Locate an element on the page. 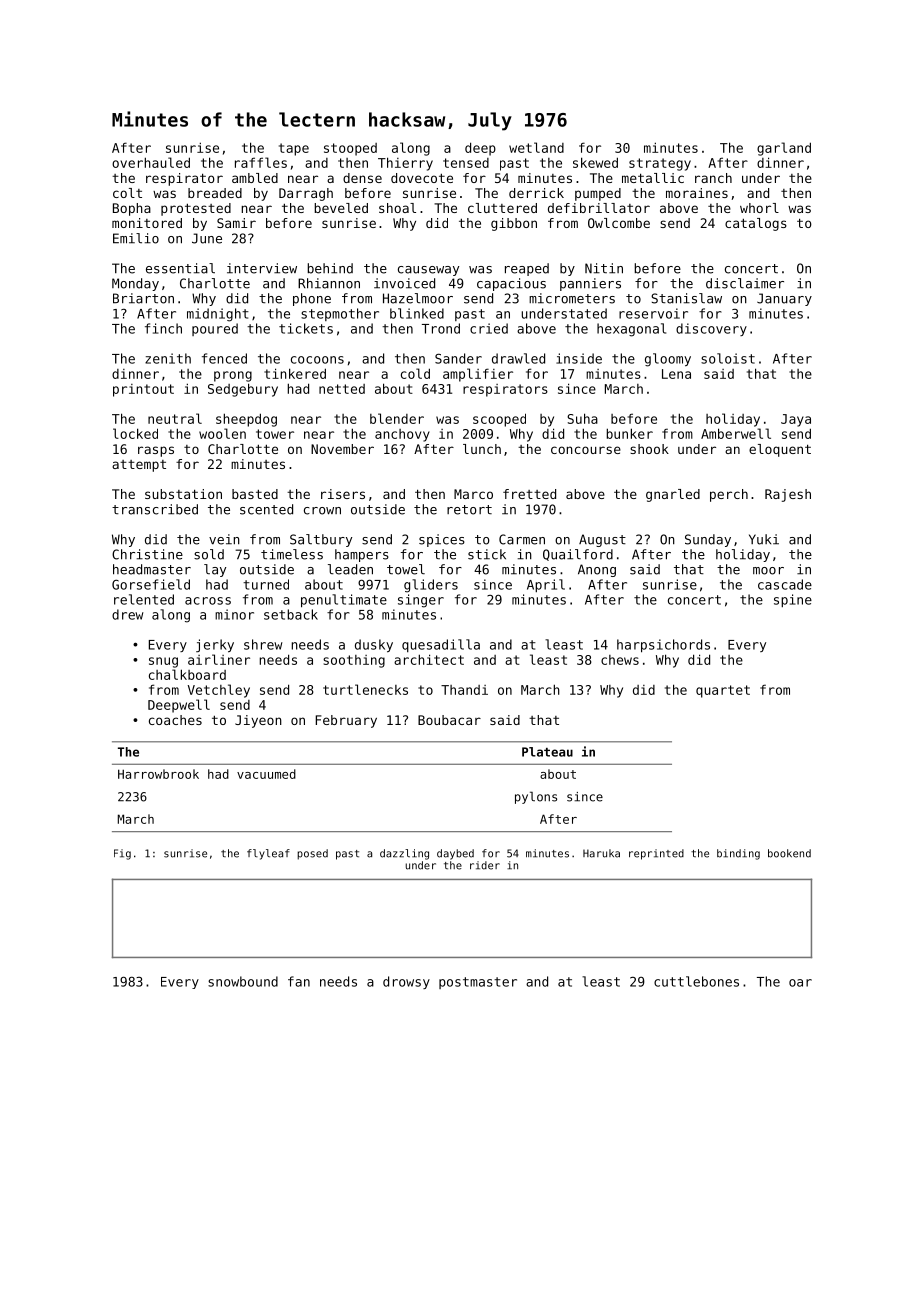 The width and height of the image is (924, 1308). Thandi is located at coordinates (464, 690).
